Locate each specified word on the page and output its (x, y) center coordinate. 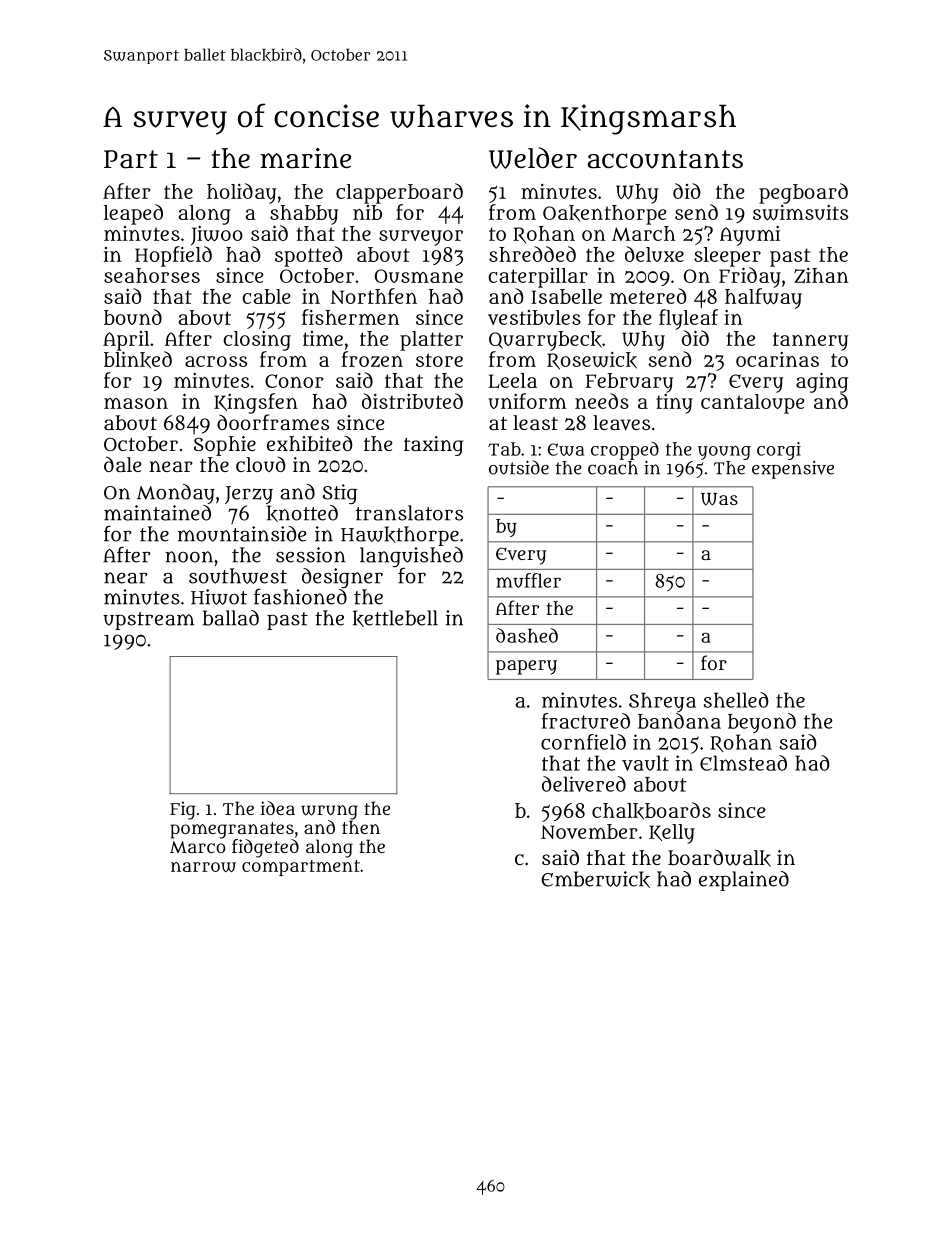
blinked (138, 360)
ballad (231, 618)
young (724, 452)
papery (526, 667)
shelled (736, 700)
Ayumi (750, 236)
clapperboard (399, 193)
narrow (203, 867)
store (439, 360)
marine (305, 158)
